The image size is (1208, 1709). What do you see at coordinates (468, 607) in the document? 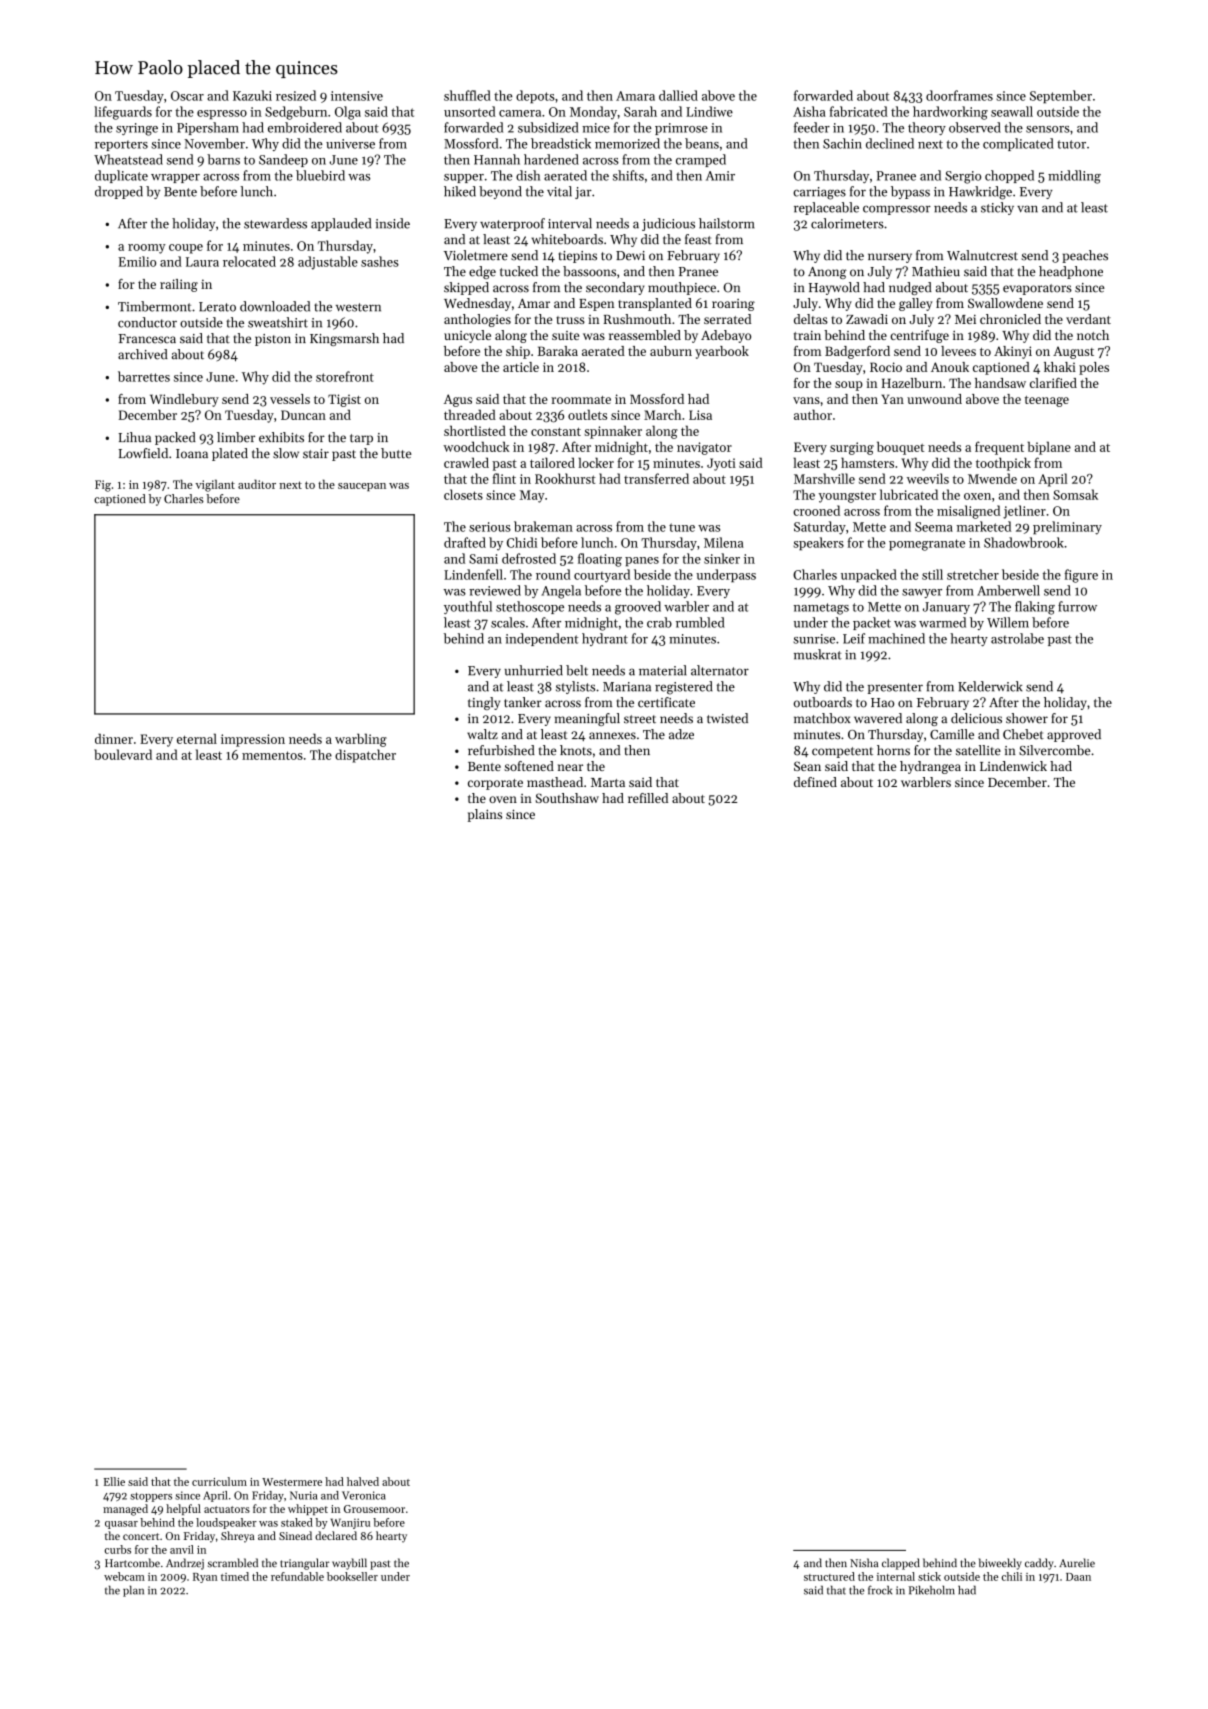
I see `youthful` at bounding box center [468, 607].
